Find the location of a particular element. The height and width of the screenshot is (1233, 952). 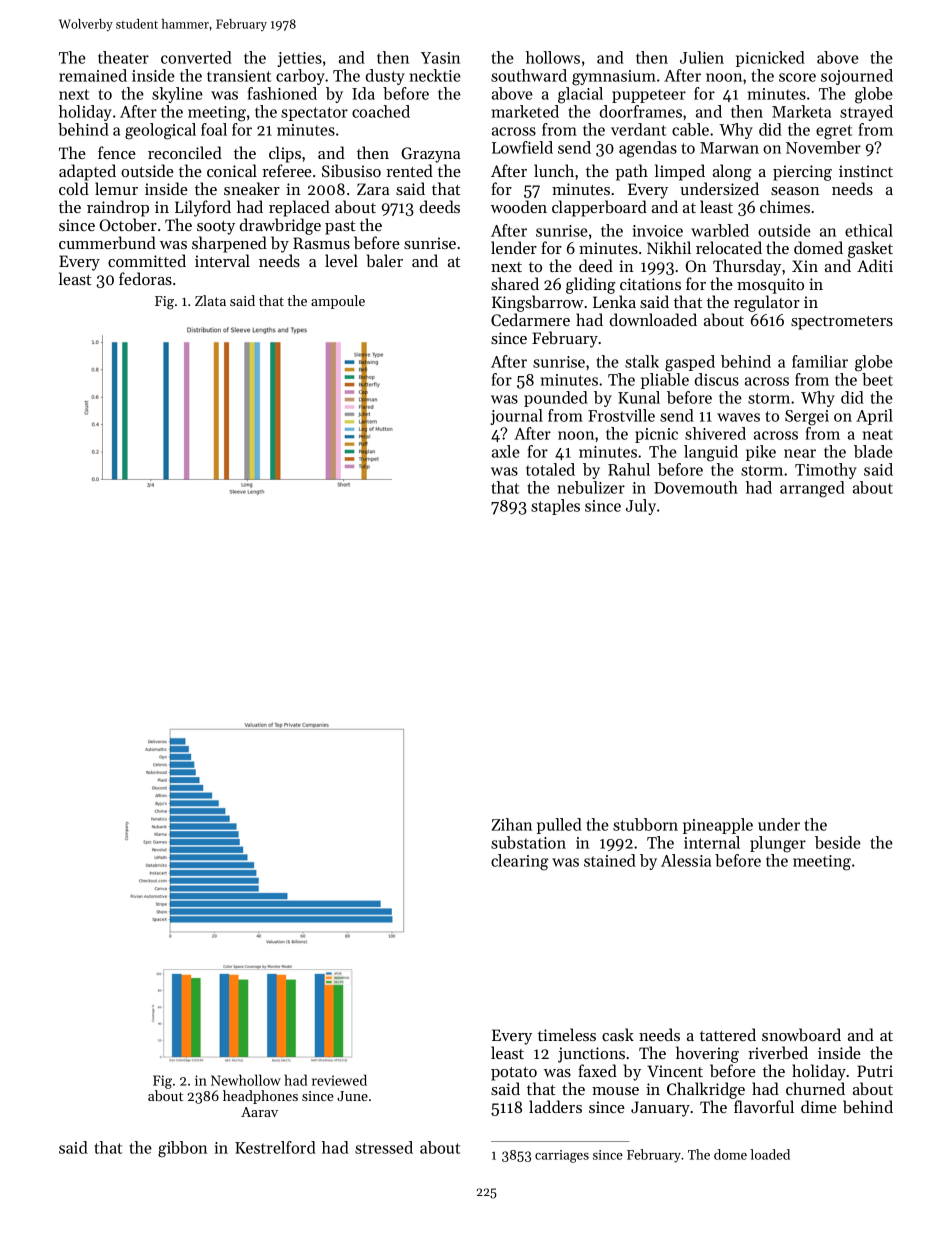

Zihan is located at coordinates (512, 824).
